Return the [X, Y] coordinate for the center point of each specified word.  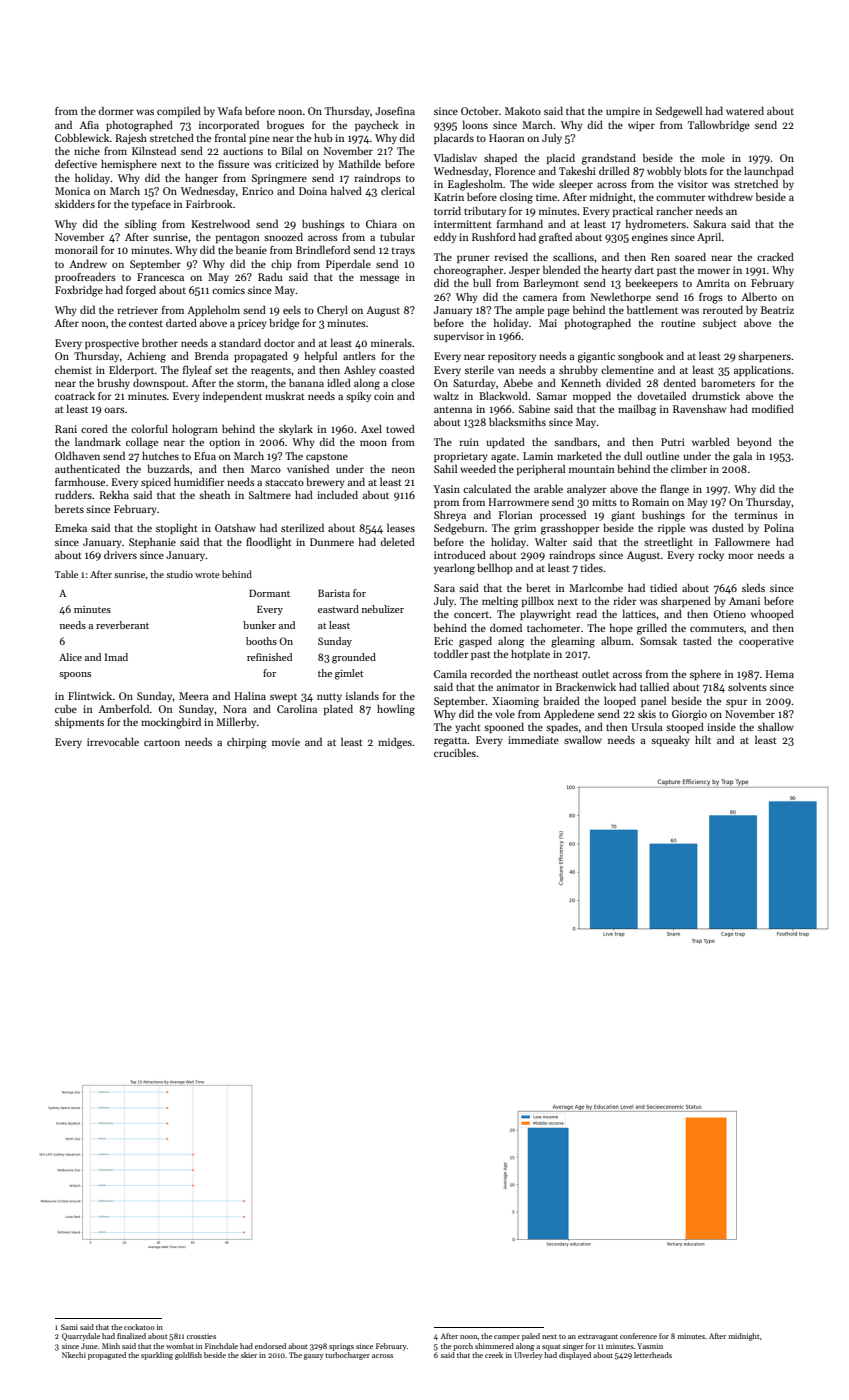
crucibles [455, 752]
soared [690, 256]
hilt [703, 739]
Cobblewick [82, 137]
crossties [201, 1336]
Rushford [494, 236]
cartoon [162, 742]
